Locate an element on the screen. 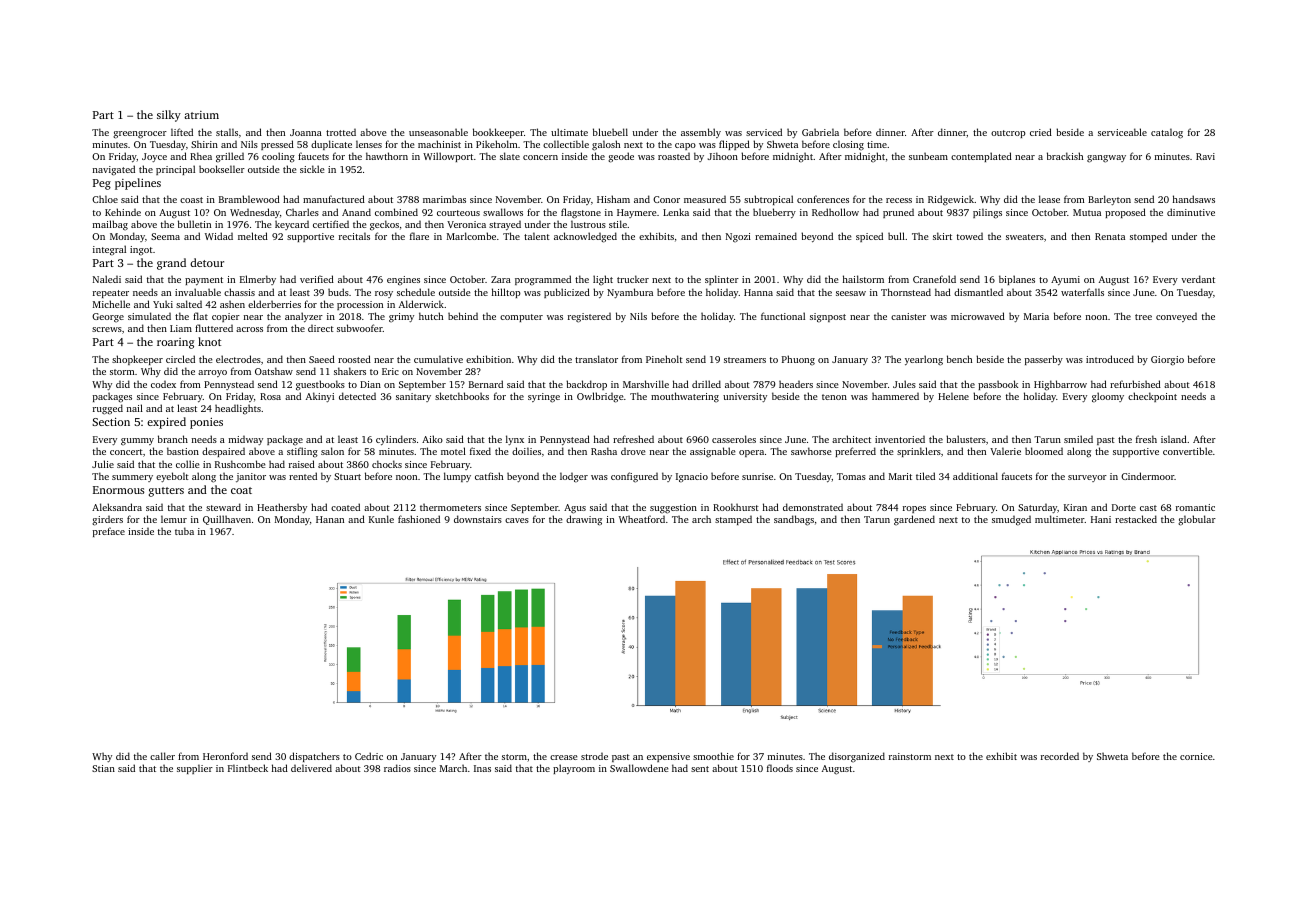 This screenshot has width=1308, height=924. coast is located at coordinates (191, 200).
